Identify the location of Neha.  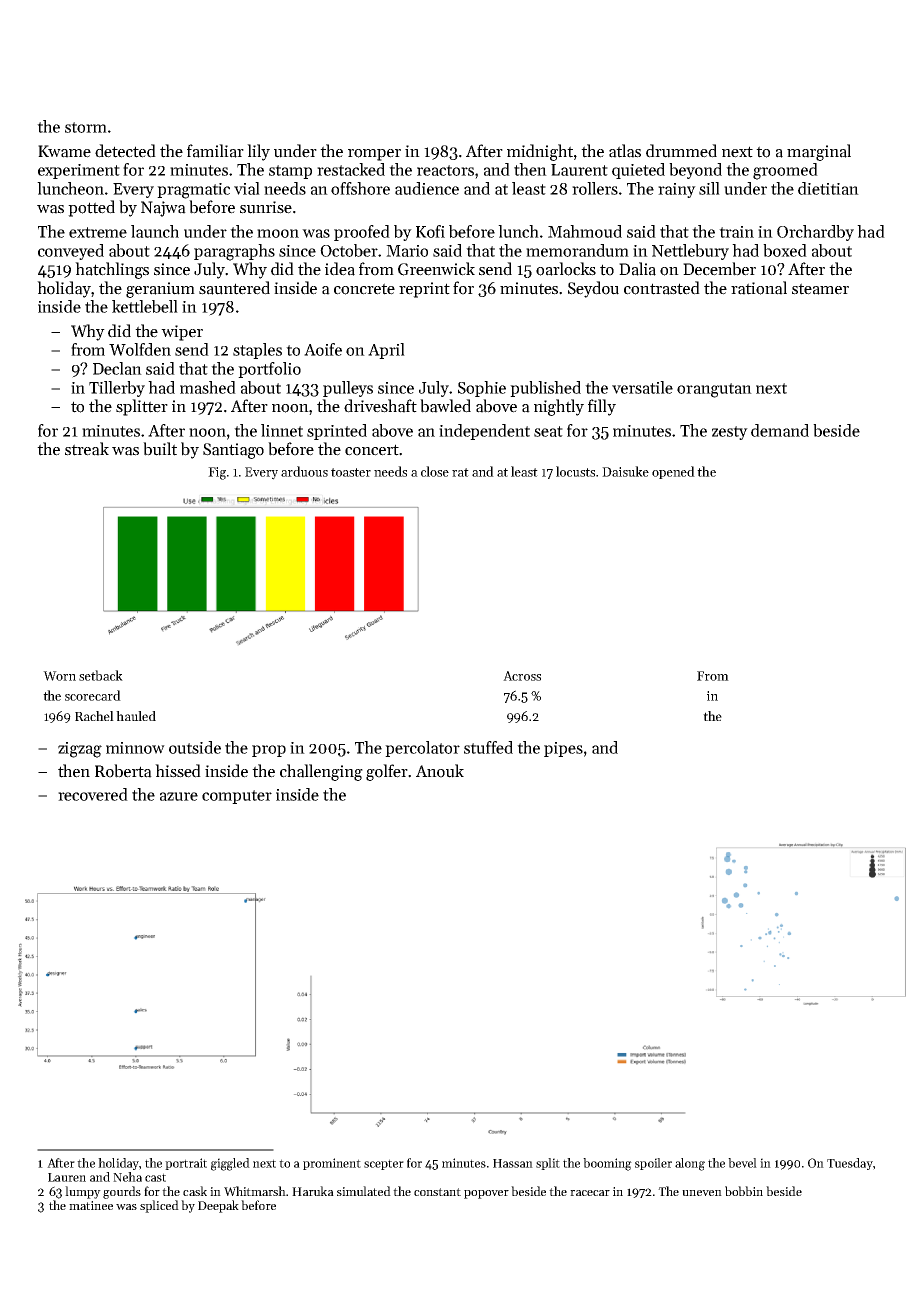
(127, 1177).
